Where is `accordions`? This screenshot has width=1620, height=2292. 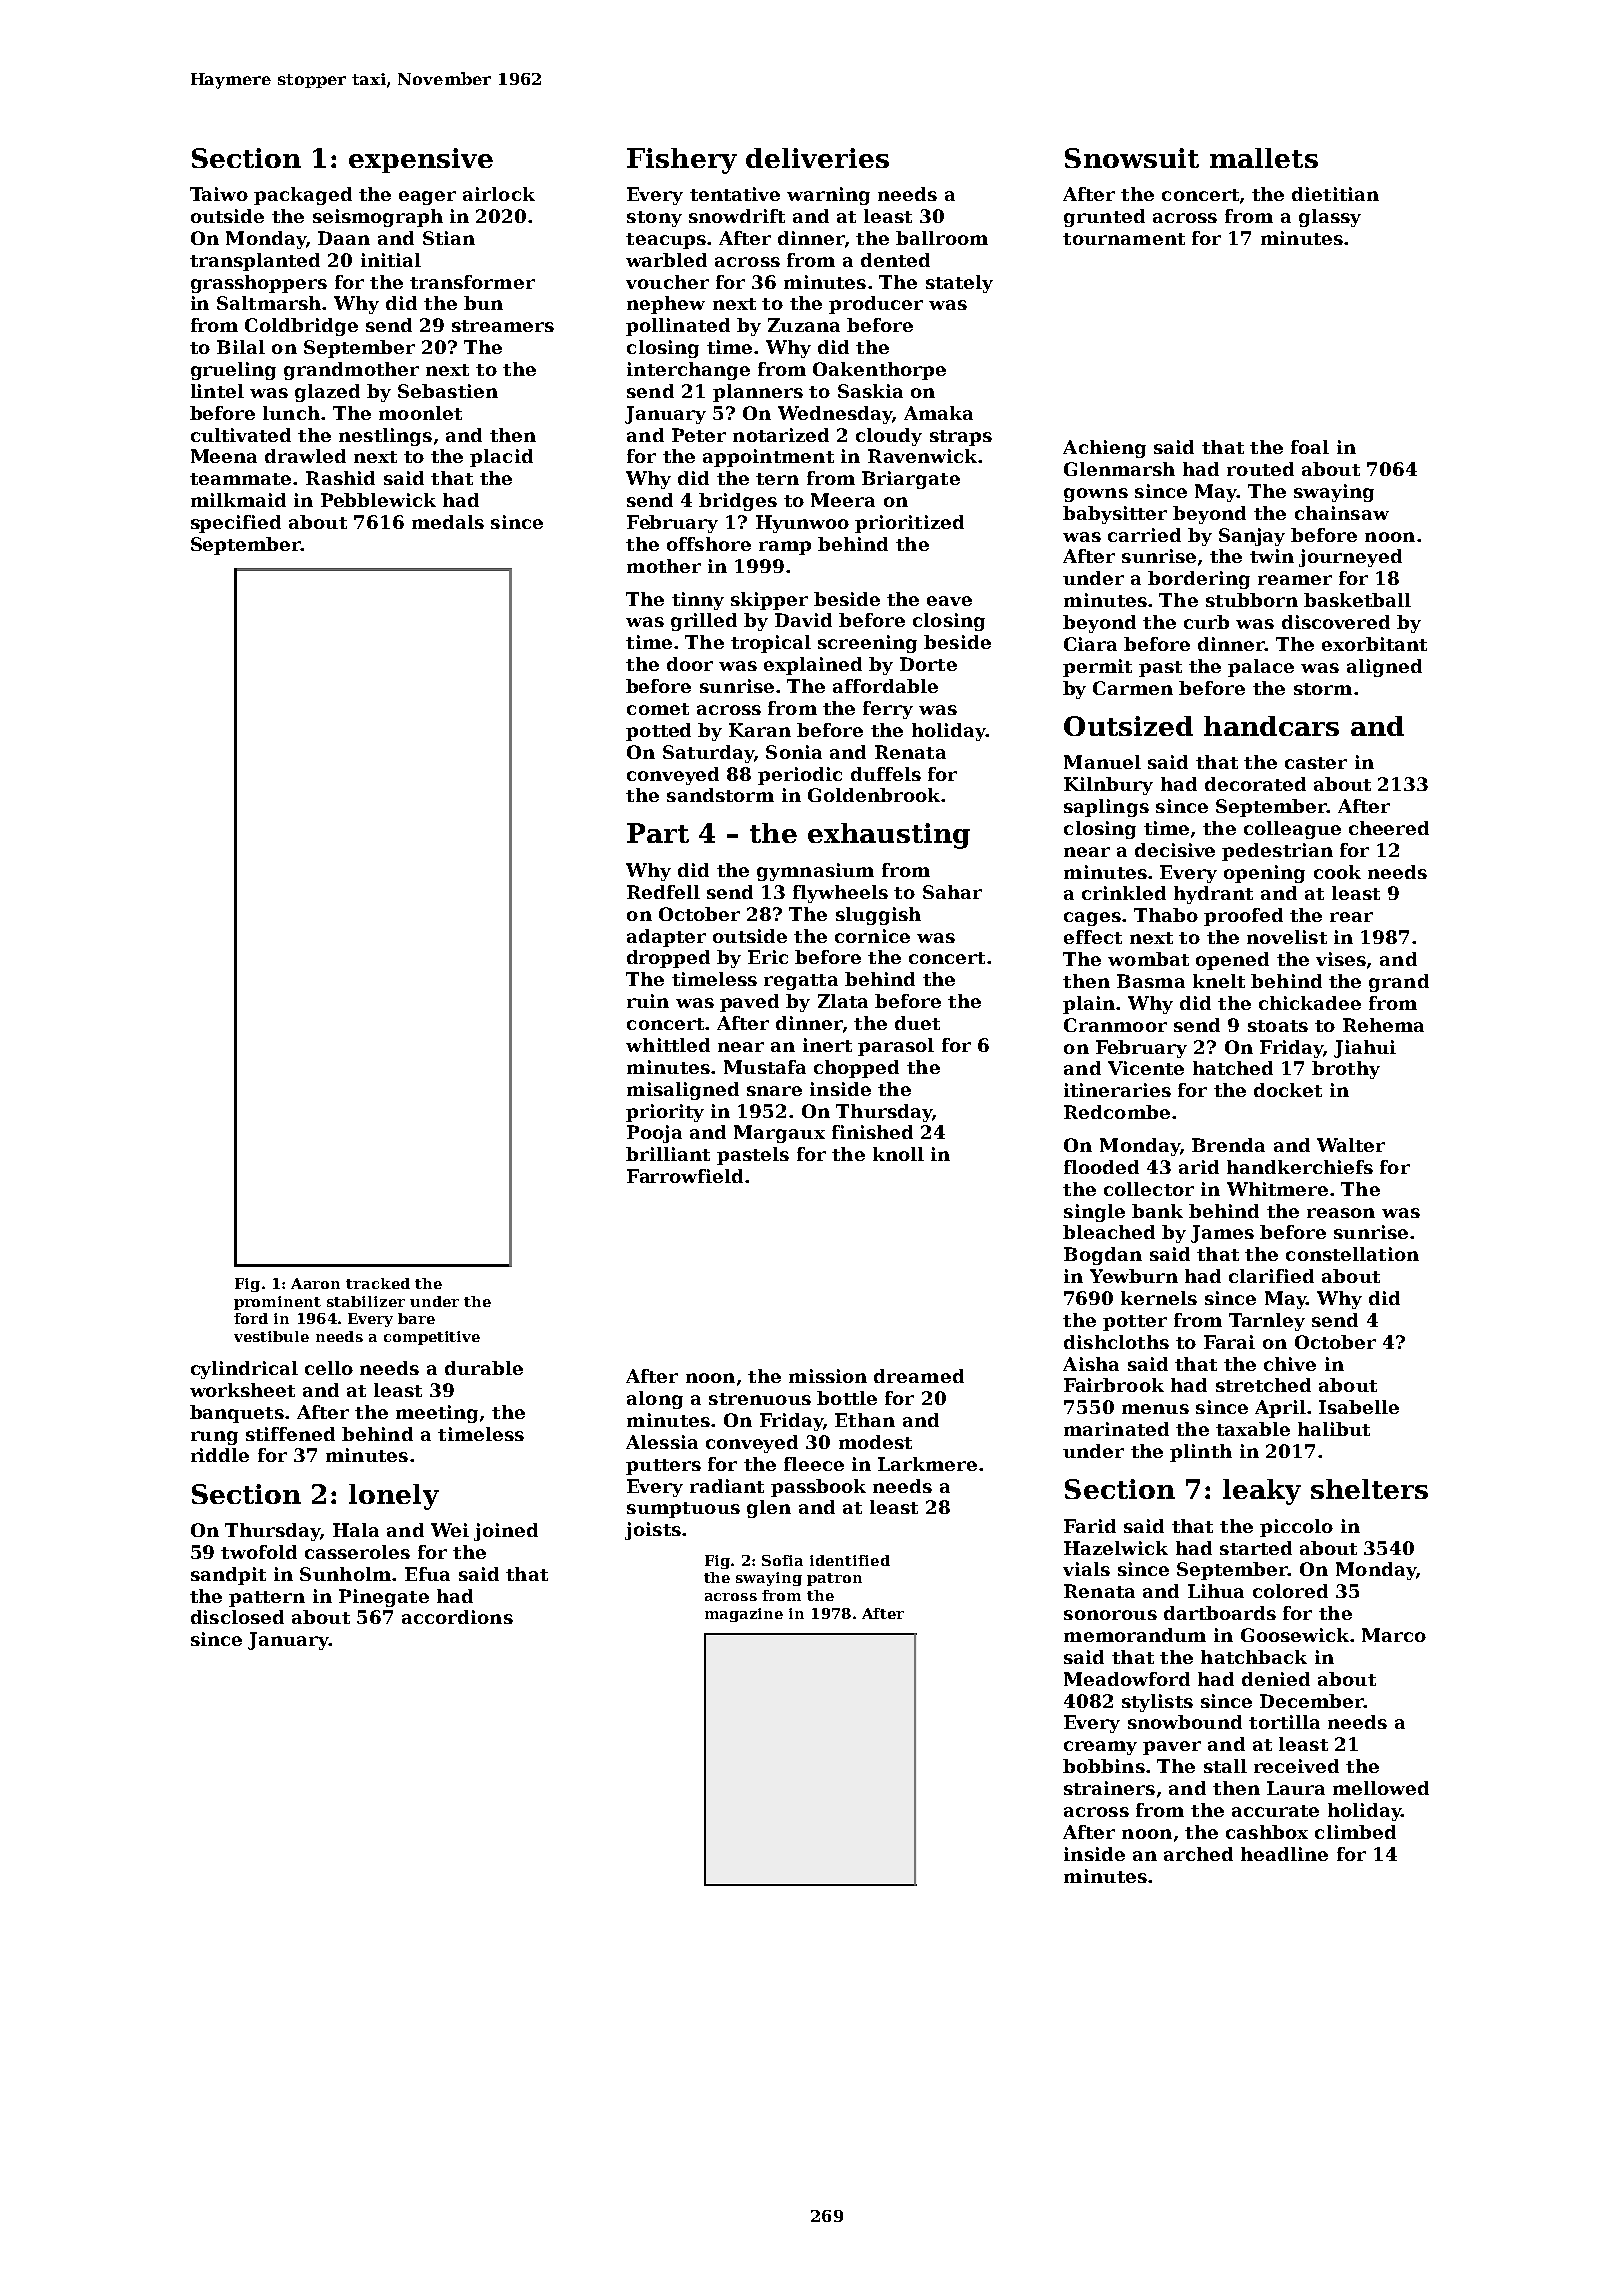
accordions is located at coordinates (457, 1617).
